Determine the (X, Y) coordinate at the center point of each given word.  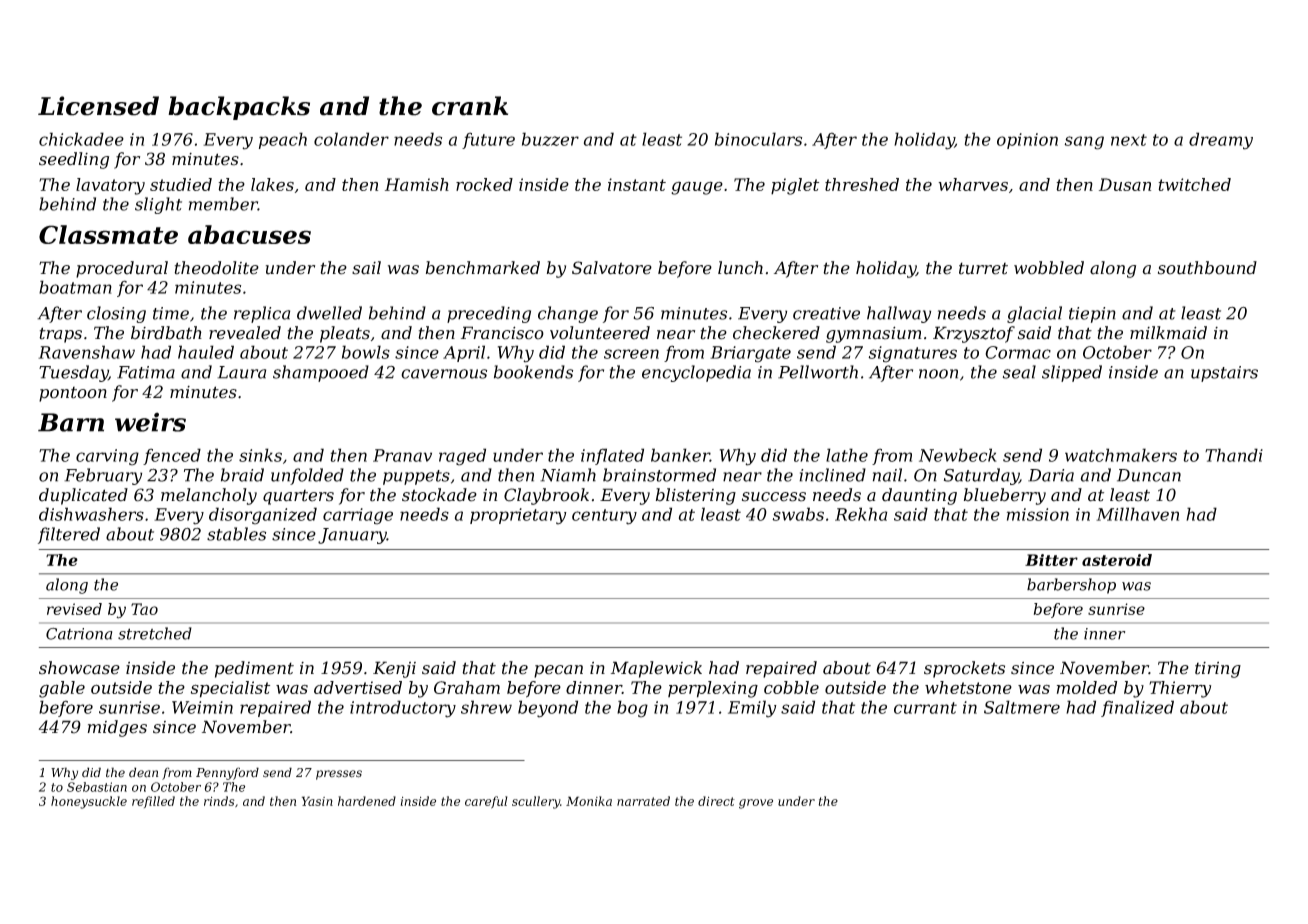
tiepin (1092, 315)
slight (158, 205)
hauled (206, 352)
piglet (795, 186)
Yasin (317, 801)
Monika (589, 801)
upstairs (1224, 374)
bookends (533, 372)
